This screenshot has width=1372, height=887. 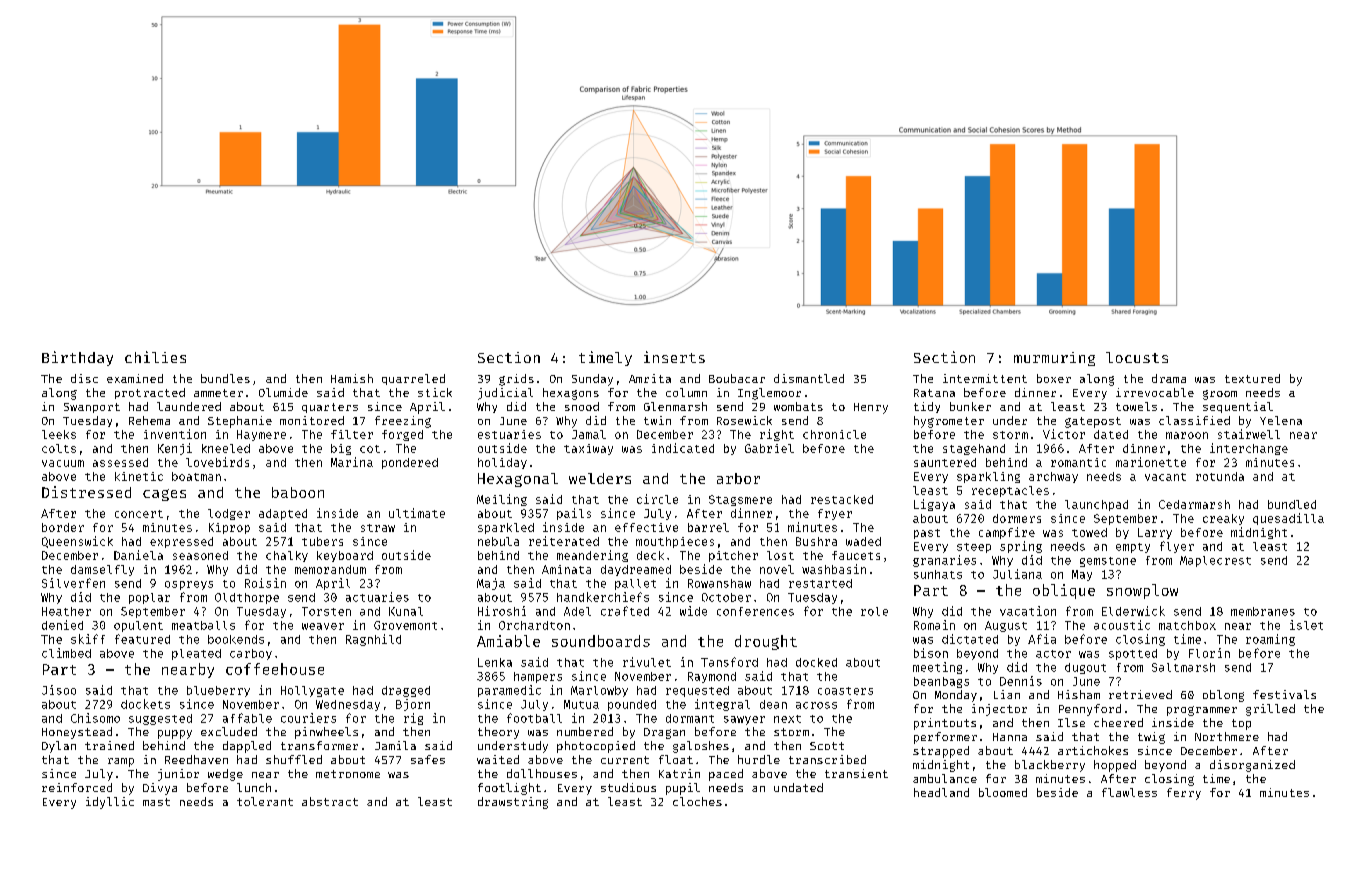 What do you see at coordinates (1064, 434) in the screenshot?
I see `Victor` at bounding box center [1064, 434].
